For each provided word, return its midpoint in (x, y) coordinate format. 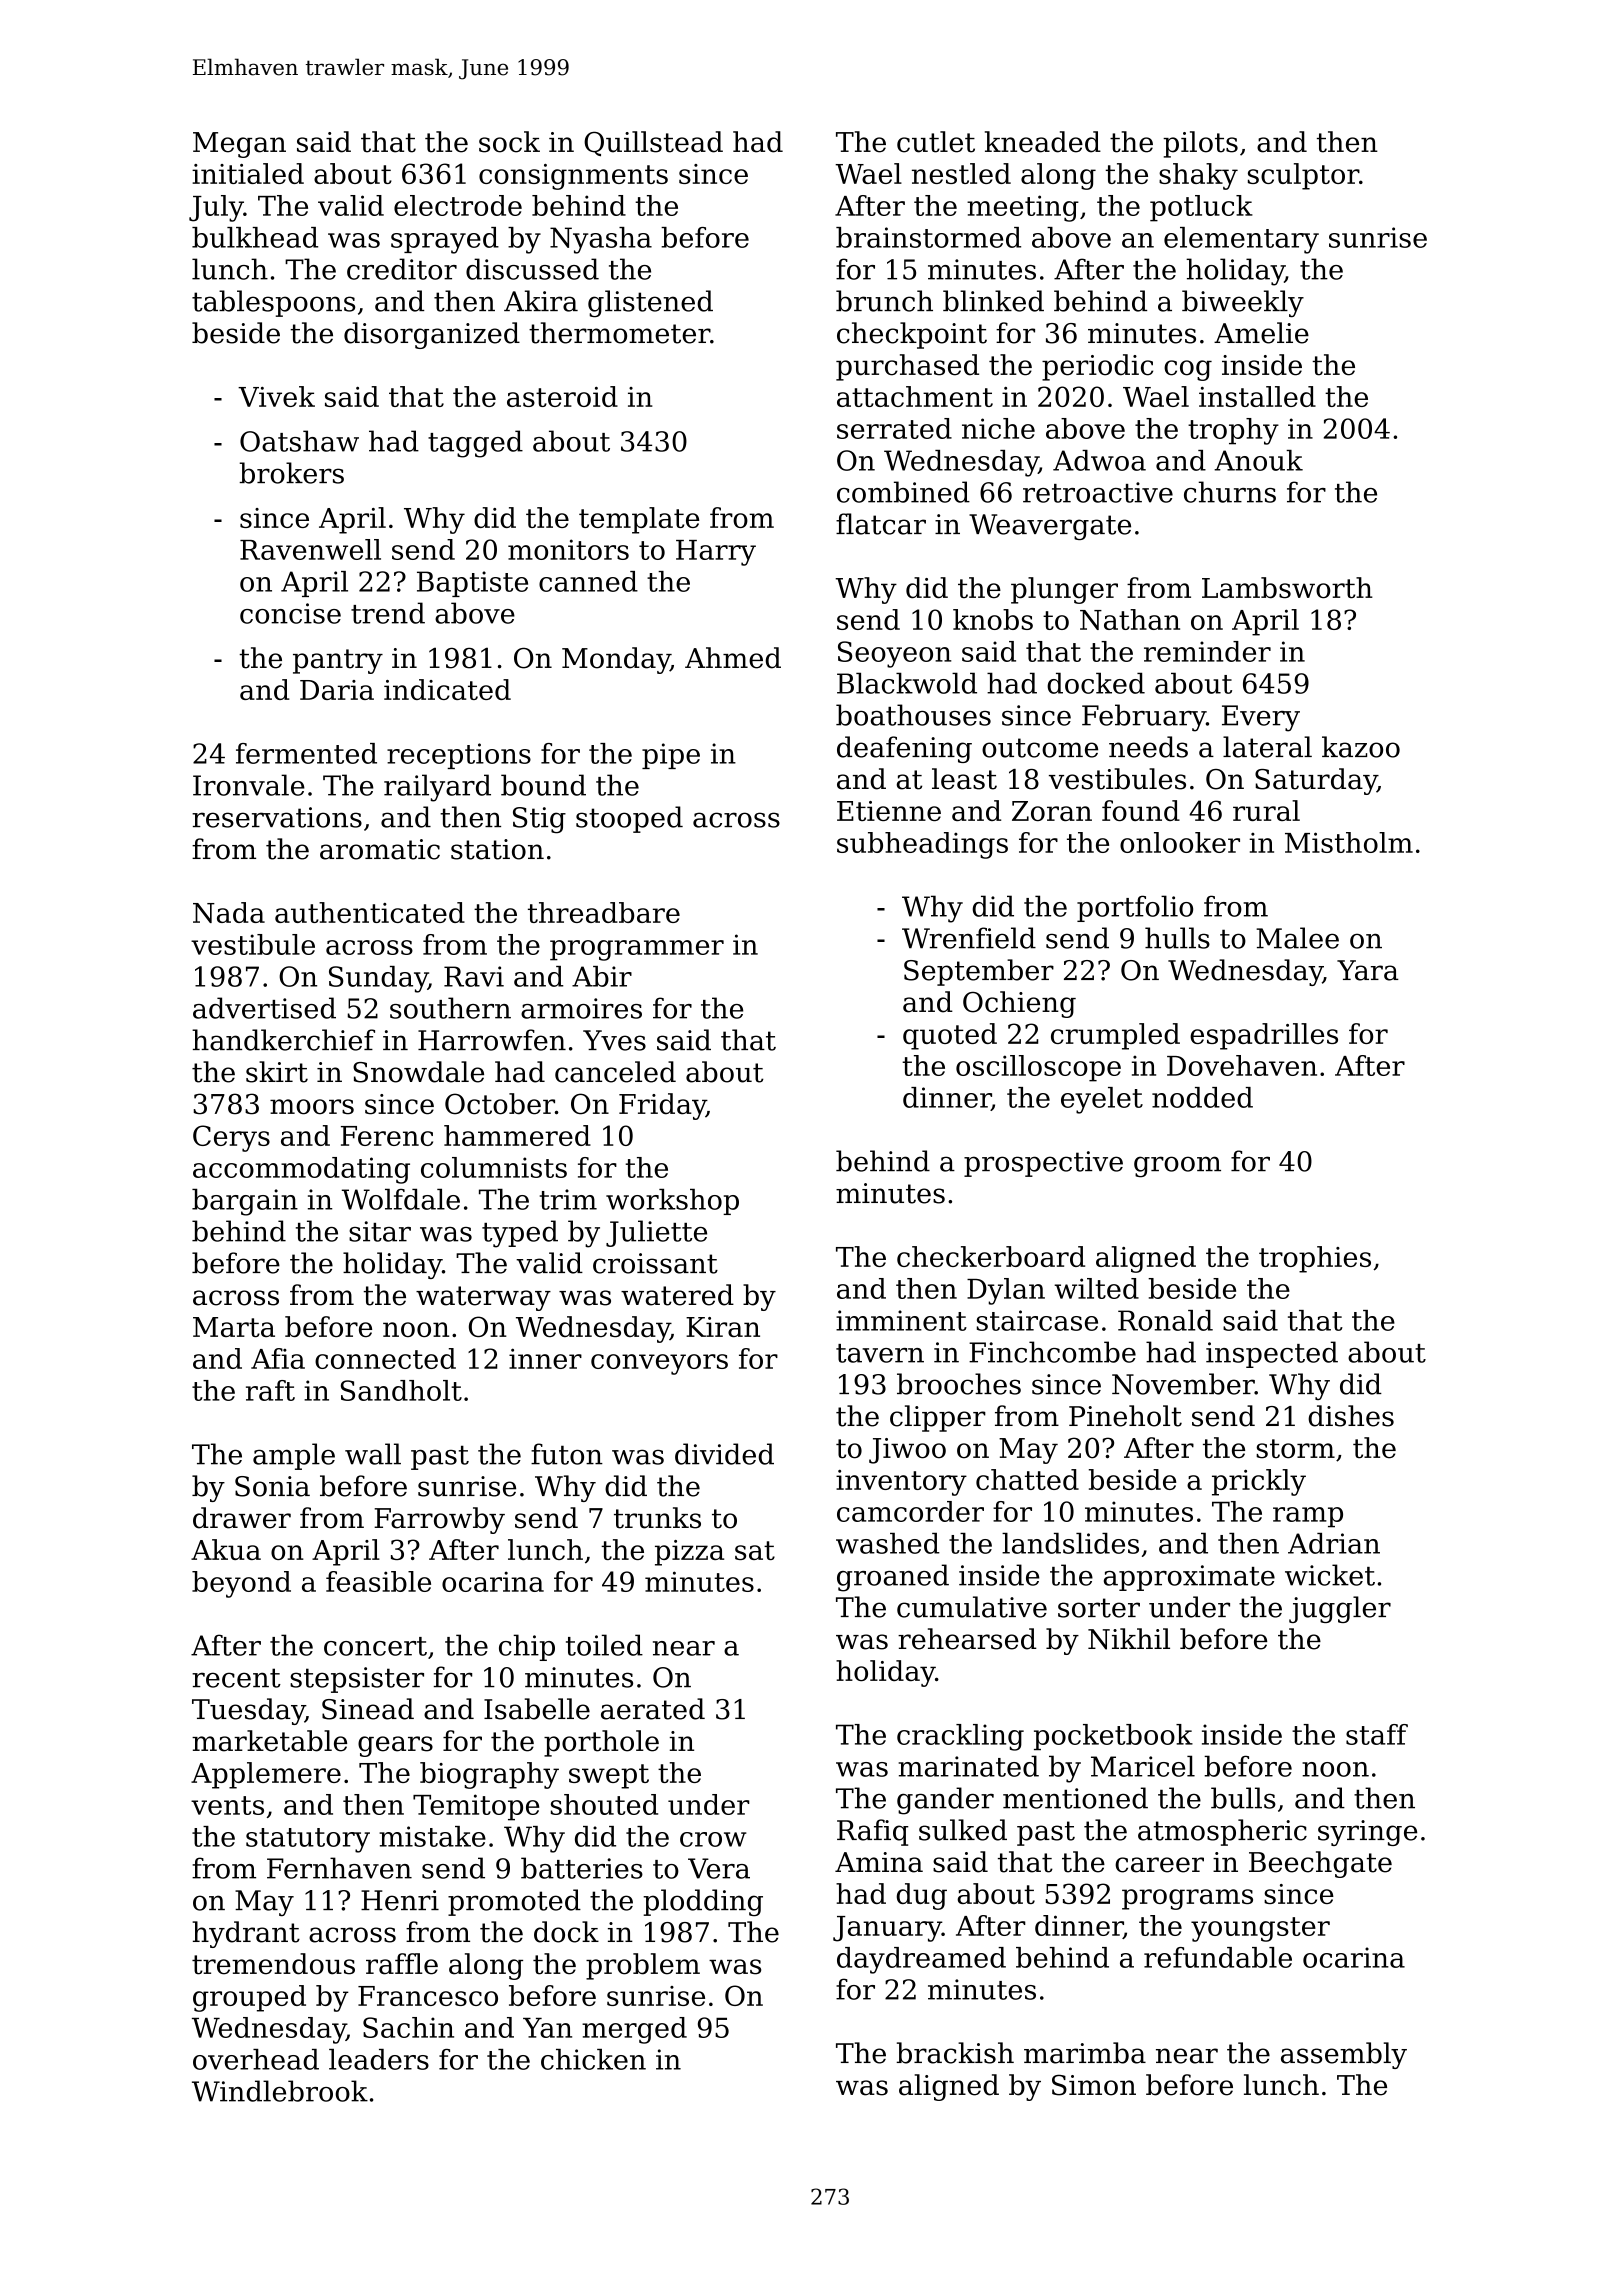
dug (921, 1896)
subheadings (922, 845)
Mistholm (1349, 842)
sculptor (1303, 176)
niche (998, 428)
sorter (1099, 1608)
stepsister (357, 1680)
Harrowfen (492, 1040)
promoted (514, 1902)
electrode (458, 205)
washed (888, 1543)
